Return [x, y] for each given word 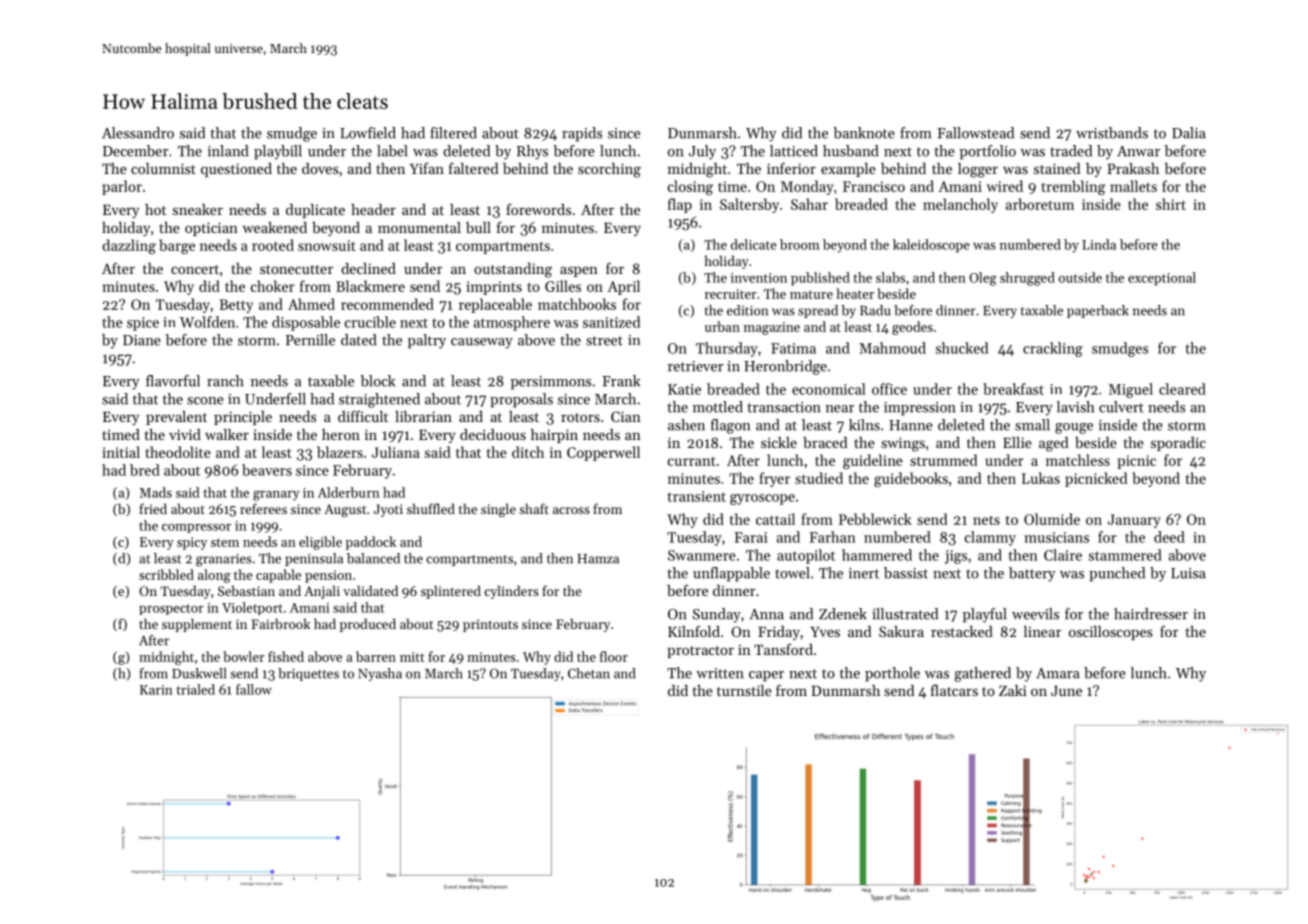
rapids [582, 134]
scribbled [166, 574]
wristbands [1112, 133]
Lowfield [368, 133]
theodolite [178, 452]
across [571, 510]
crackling [1053, 349]
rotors [580, 417]
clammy [990, 538]
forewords [538, 209]
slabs [890, 277]
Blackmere [370, 286]
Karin [156, 690]
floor [614, 656]
